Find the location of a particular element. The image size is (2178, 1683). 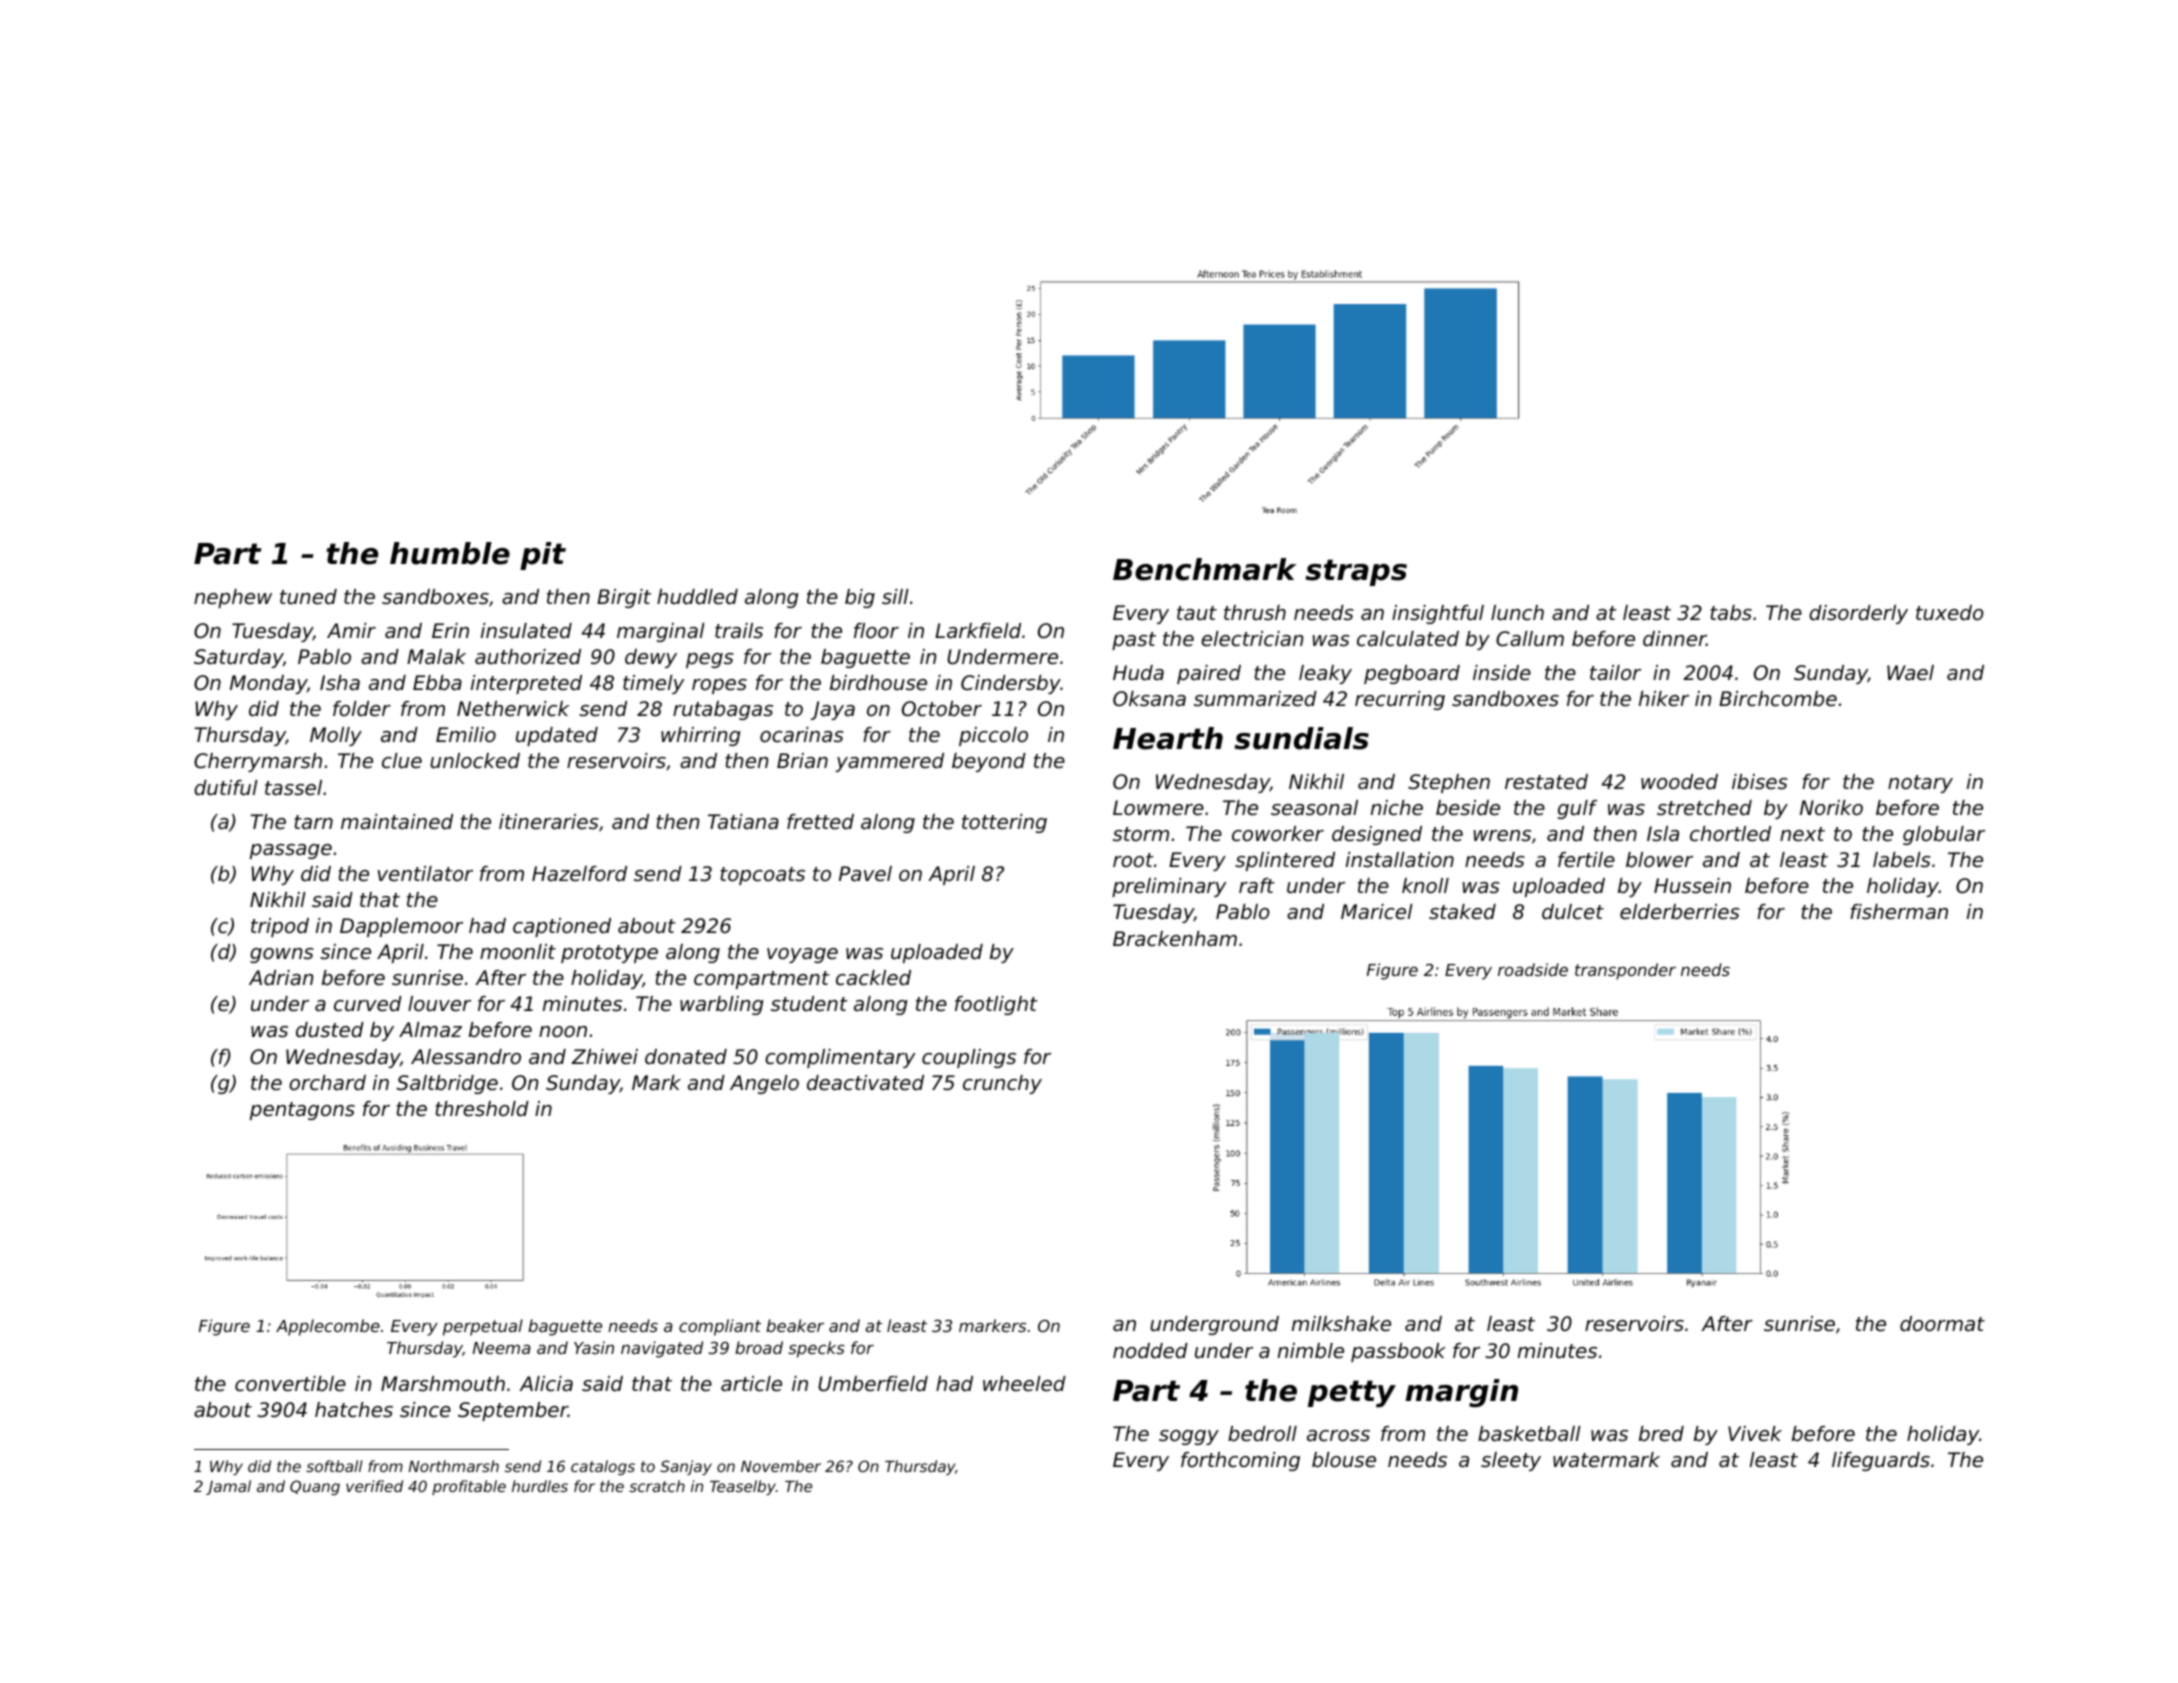

Pavel is located at coordinates (865, 874).
